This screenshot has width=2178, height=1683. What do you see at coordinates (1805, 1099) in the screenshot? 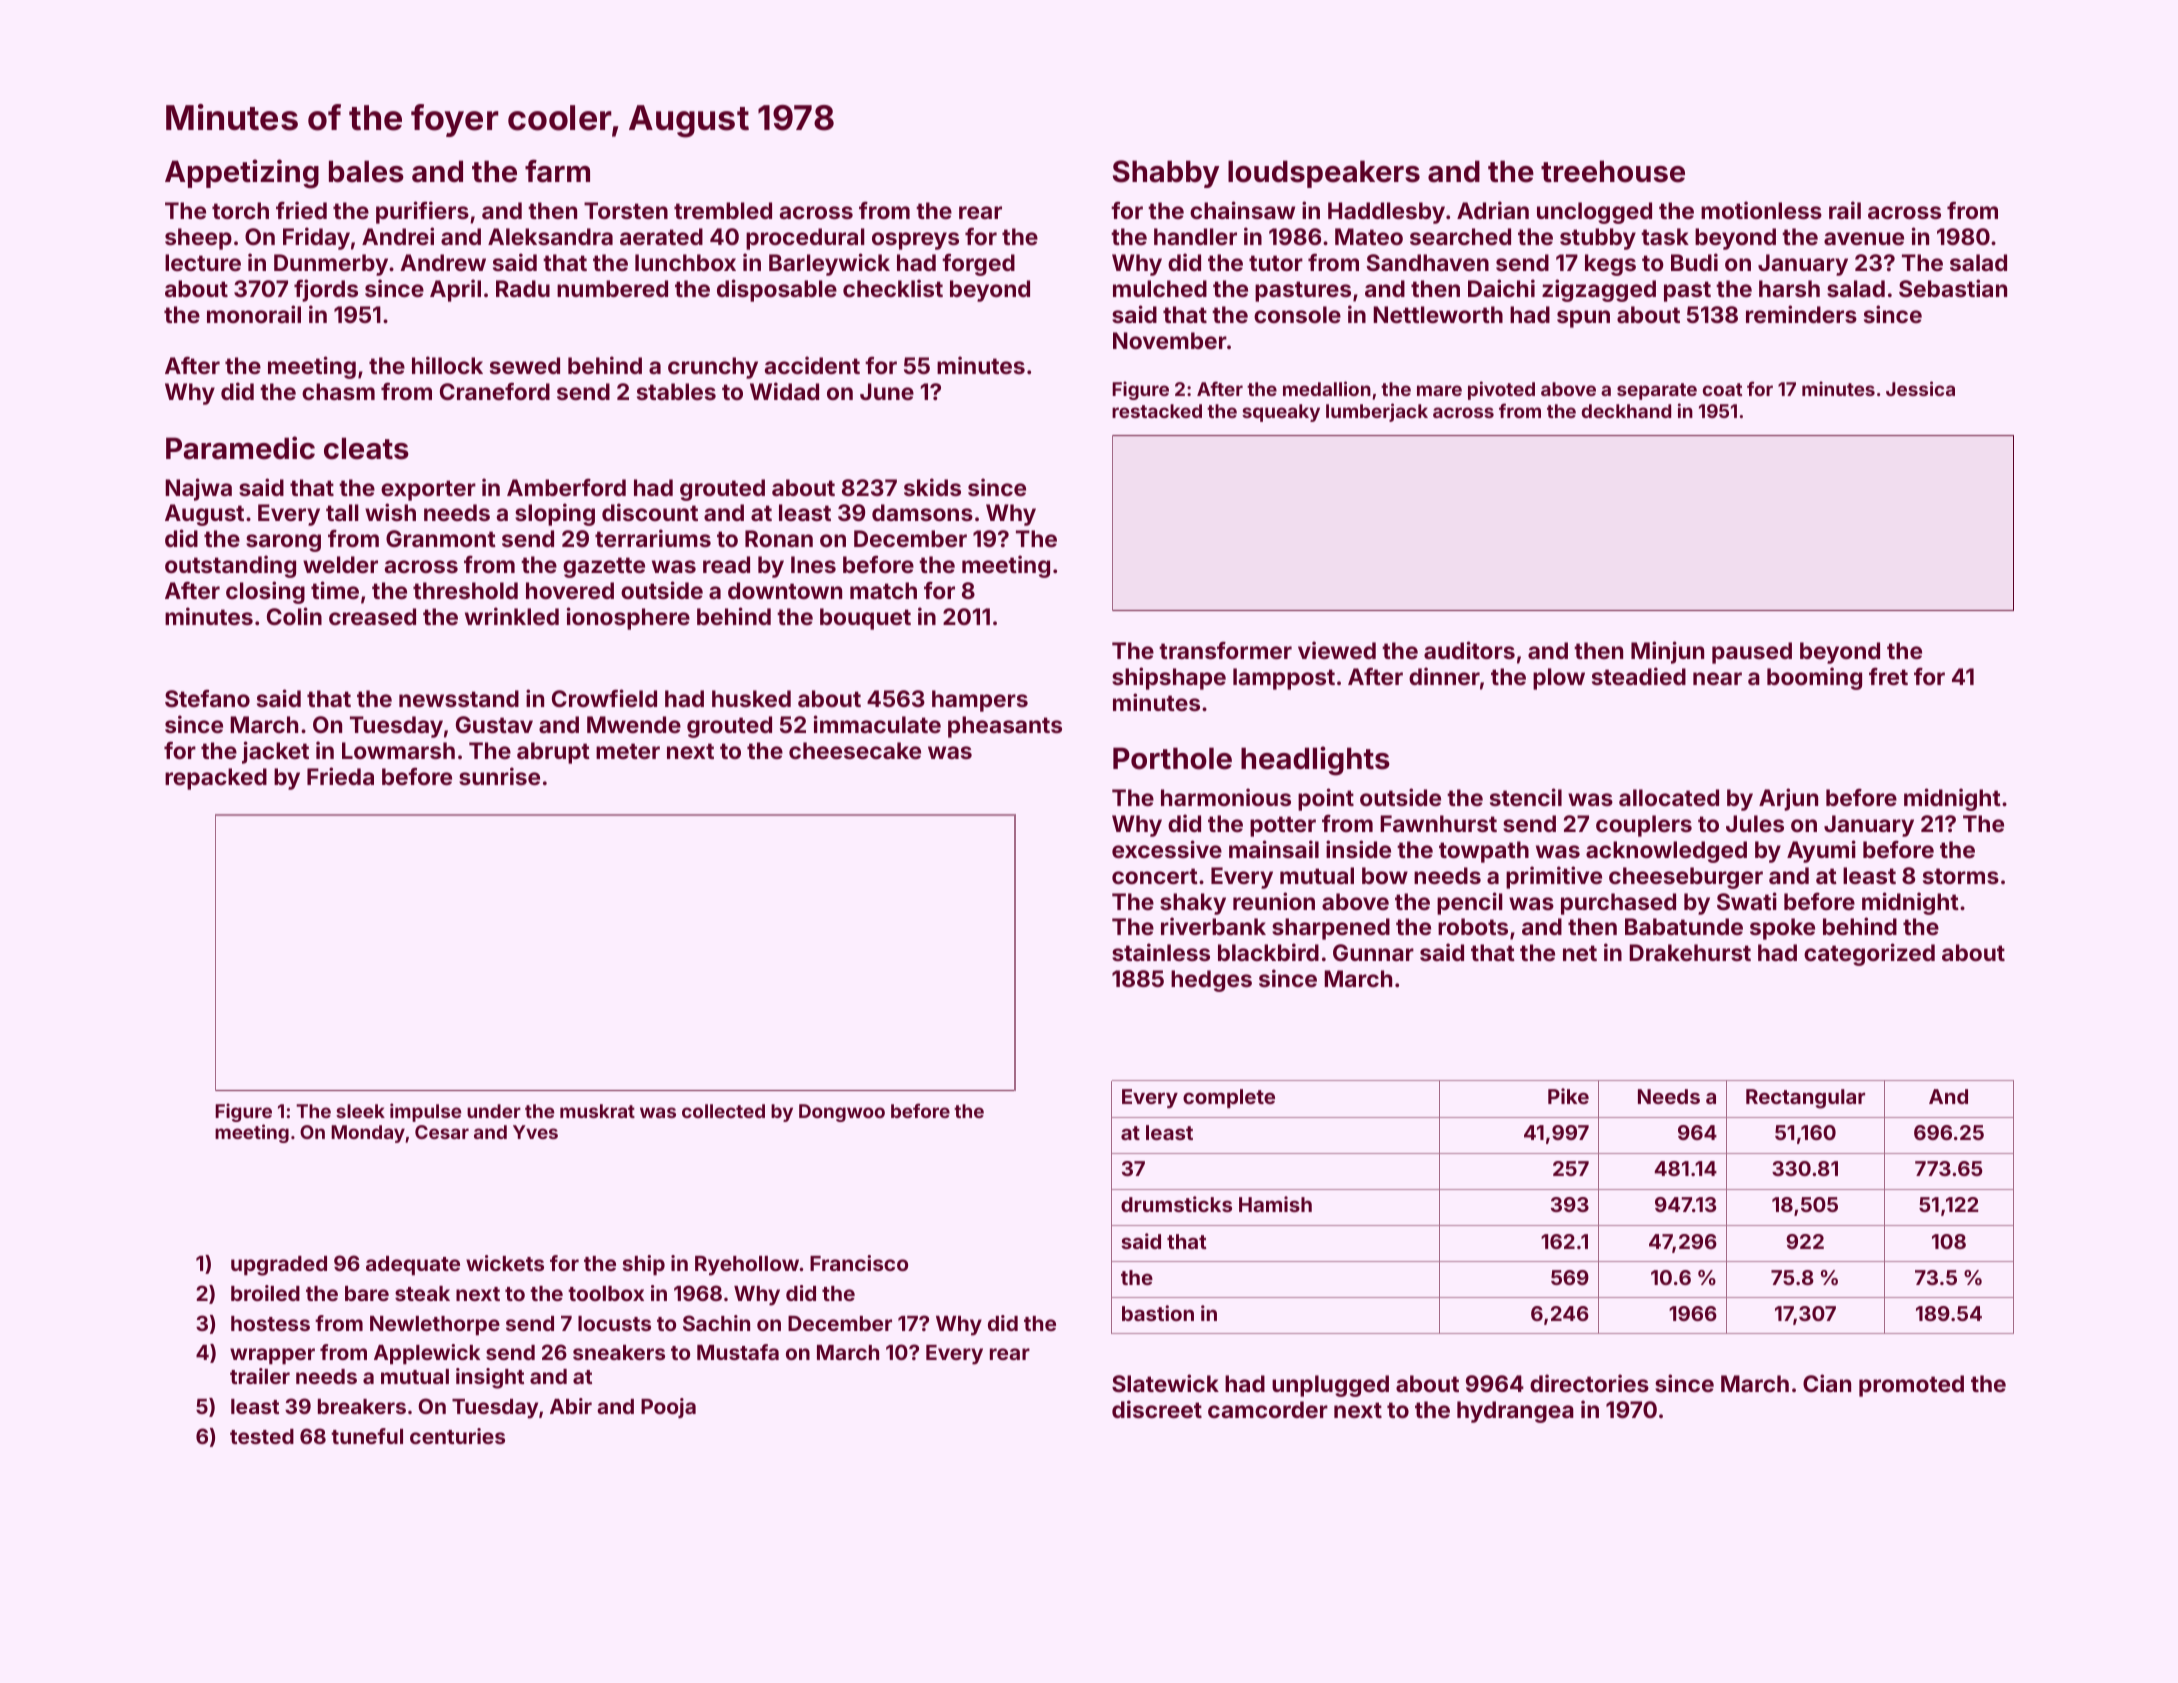
I see `Rectangular` at bounding box center [1805, 1099].
